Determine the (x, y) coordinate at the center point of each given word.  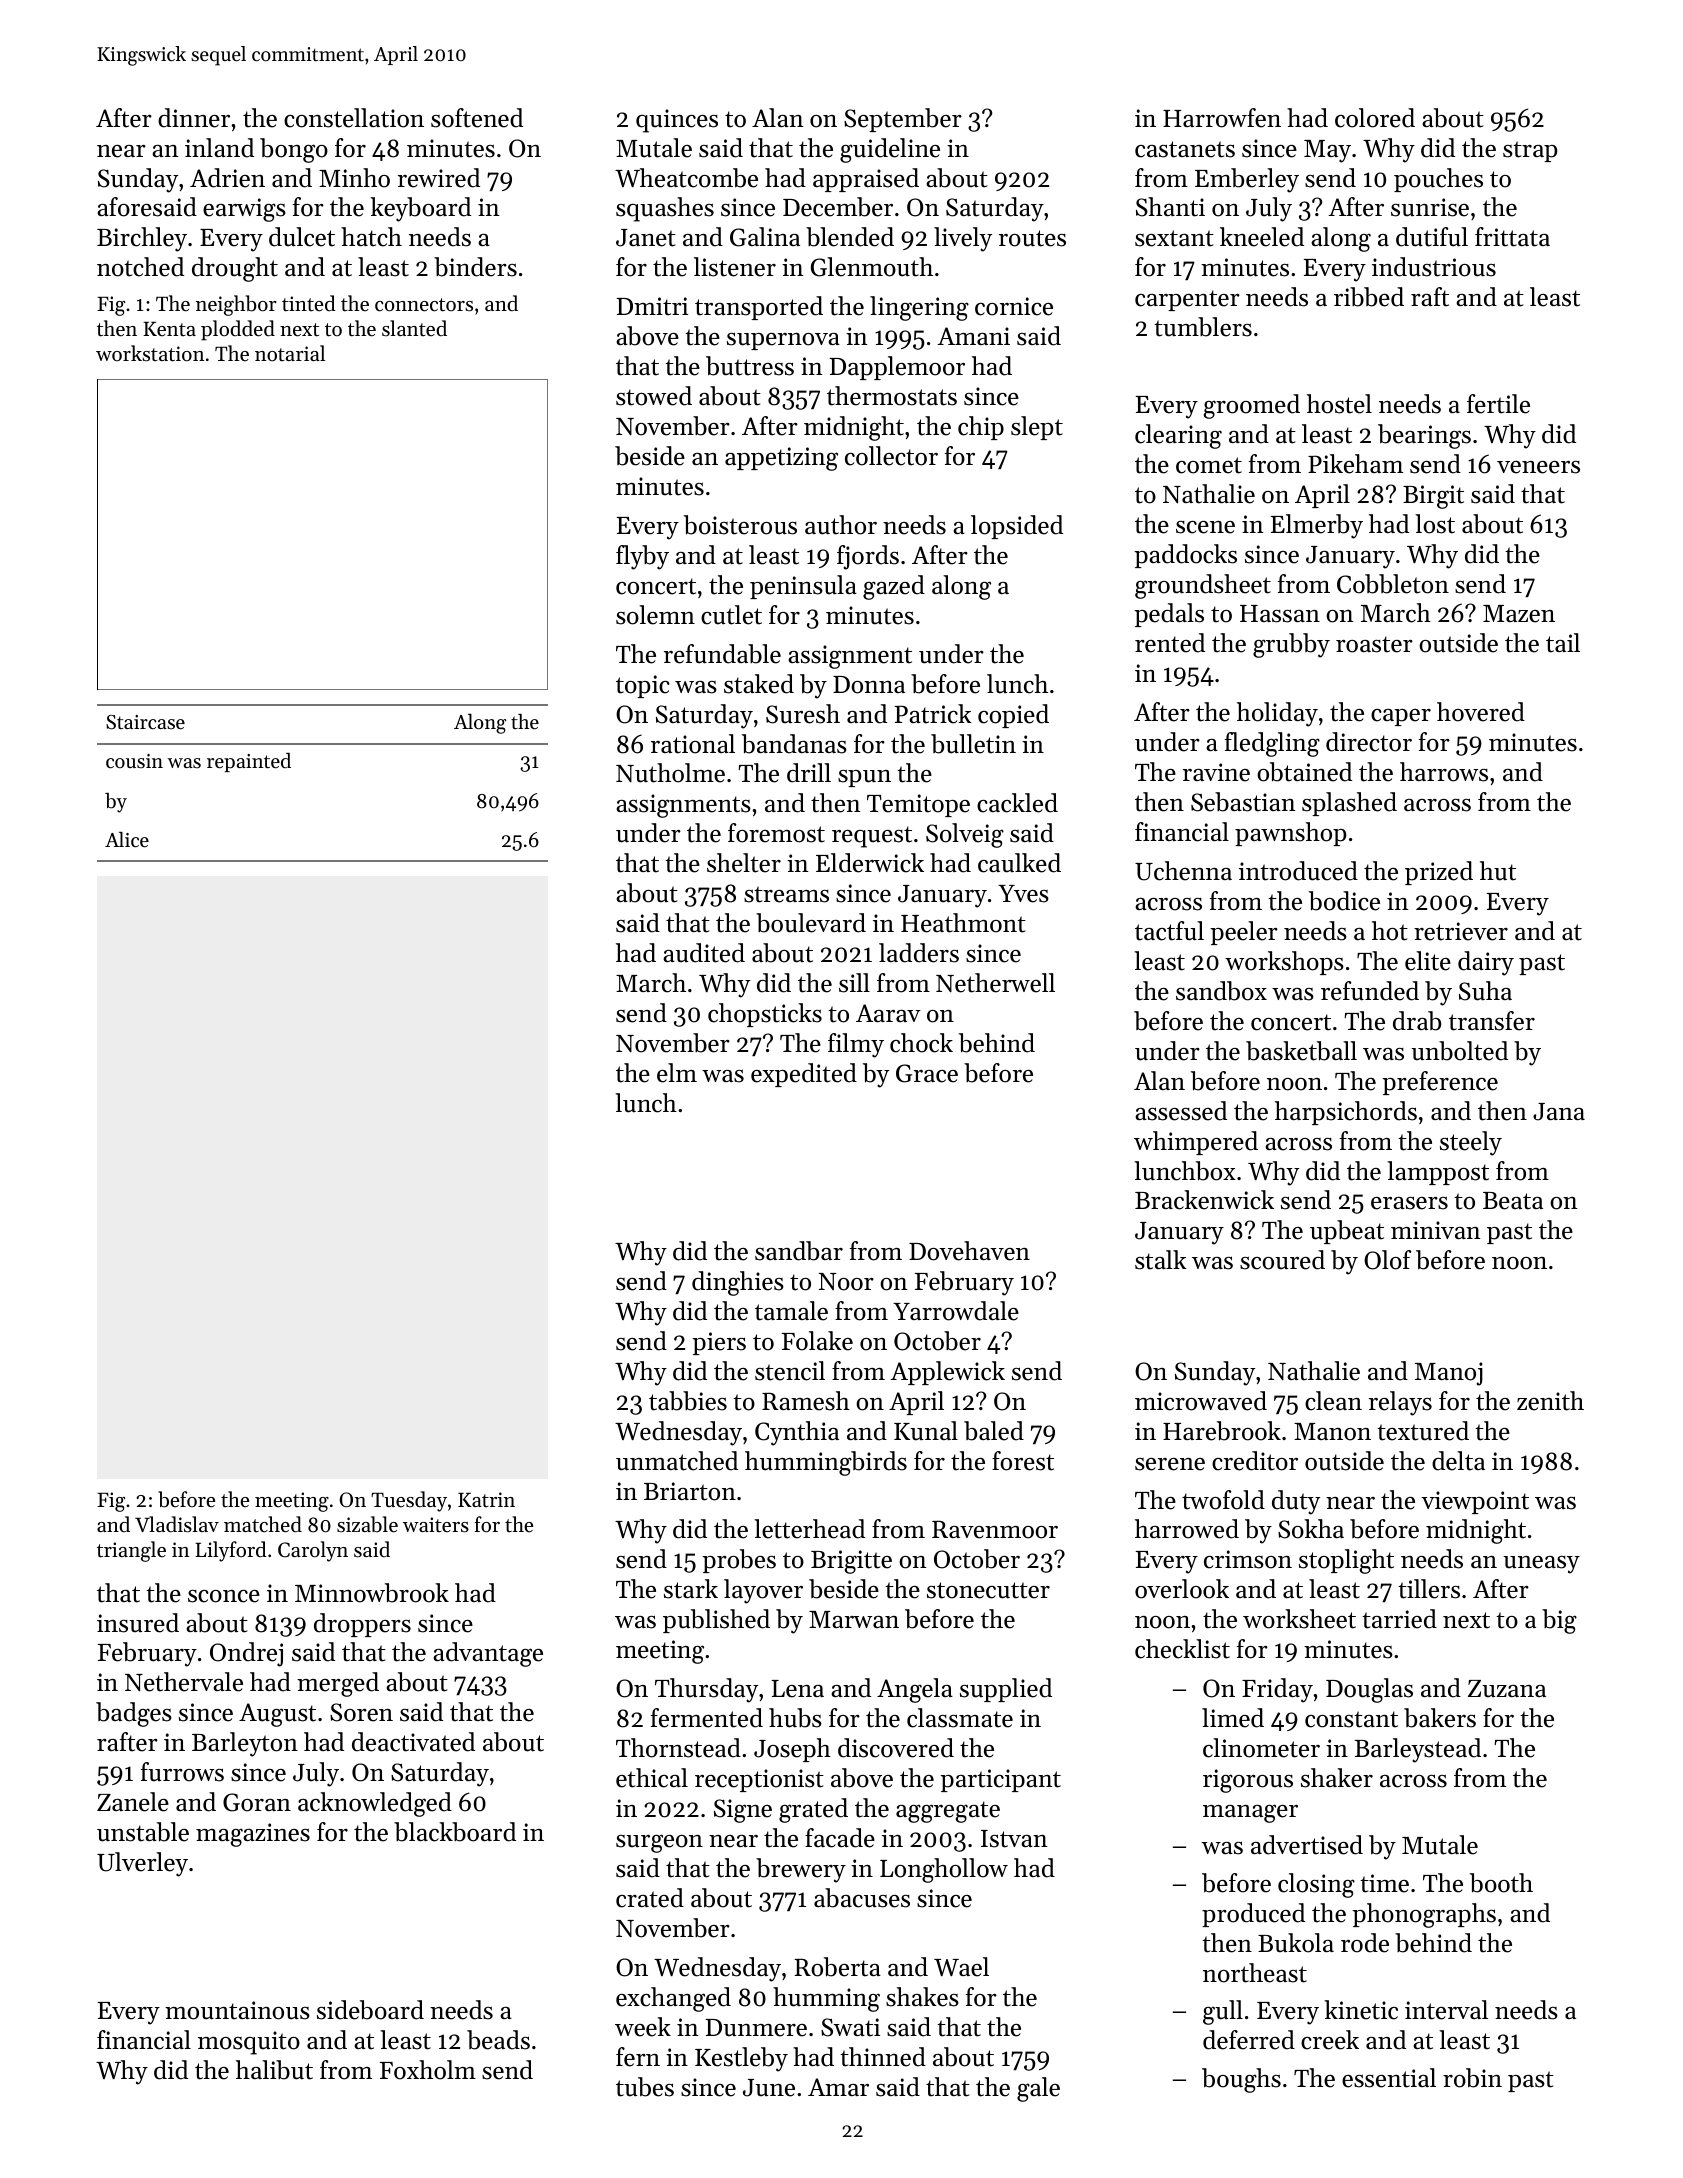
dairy (1486, 963)
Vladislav (177, 1524)
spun (864, 778)
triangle (131, 1551)
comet (1209, 465)
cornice (1014, 306)
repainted (249, 762)
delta (1458, 1461)
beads (498, 2040)
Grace (927, 1073)
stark (691, 1589)
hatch (371, 237)
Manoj (1449, 1374)
